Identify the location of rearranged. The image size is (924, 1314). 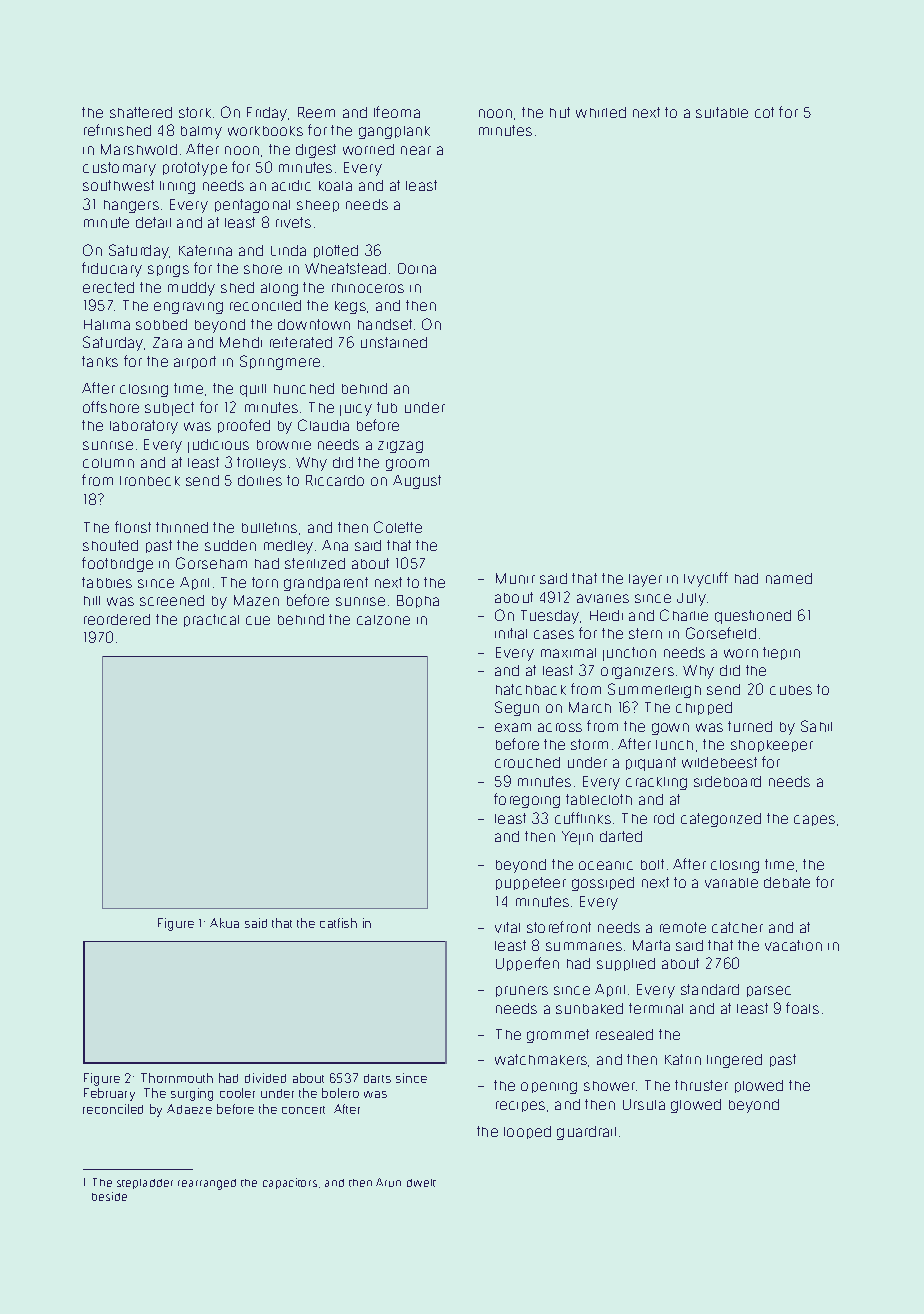
(207, 1184).
